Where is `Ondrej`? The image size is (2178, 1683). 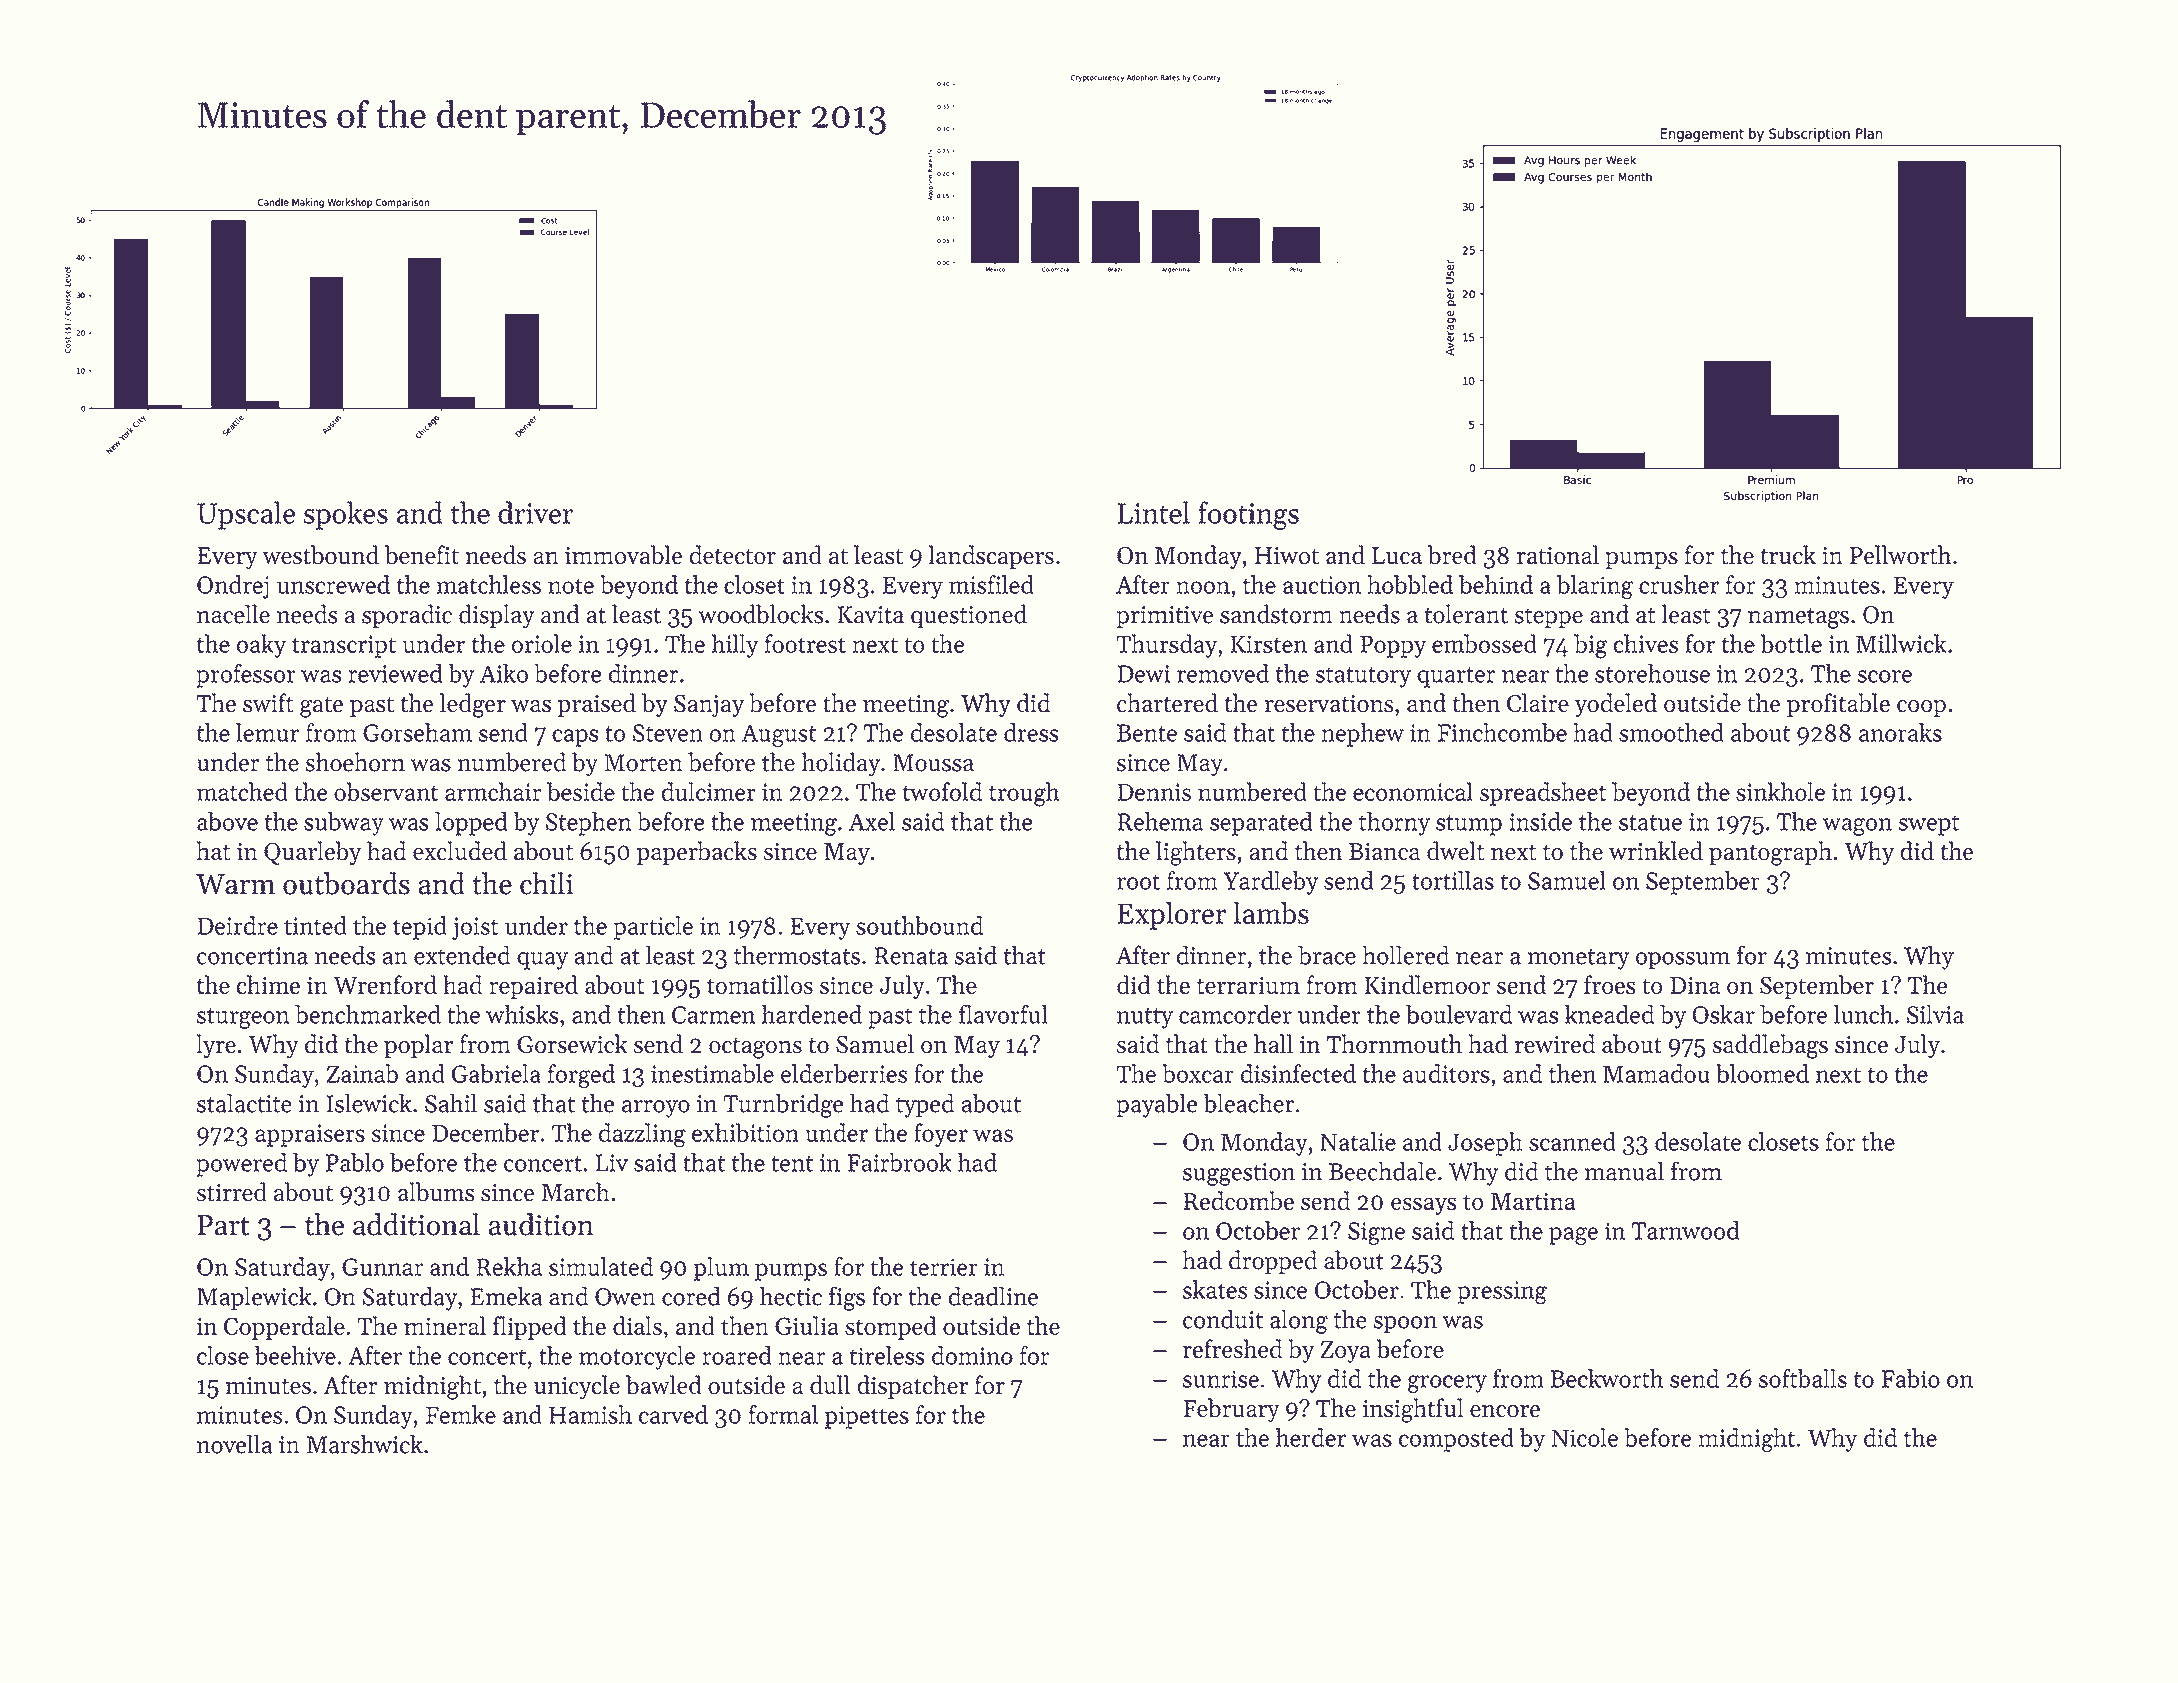
Ondrej is located at coordinates (233, 587).
